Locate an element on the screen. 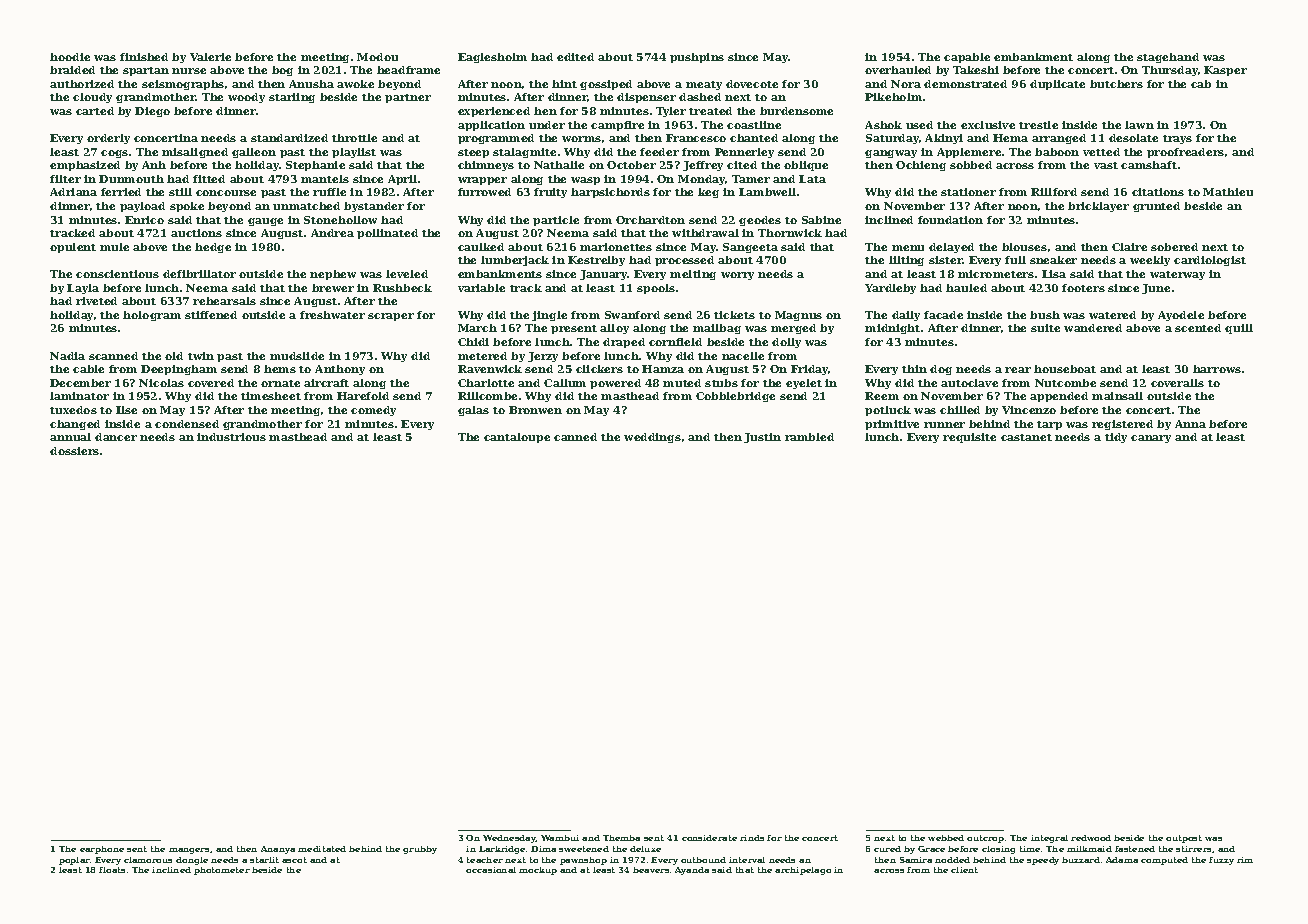 This screenshot has width=1308, height=924. meditated is located at coordinates (322, 849).
